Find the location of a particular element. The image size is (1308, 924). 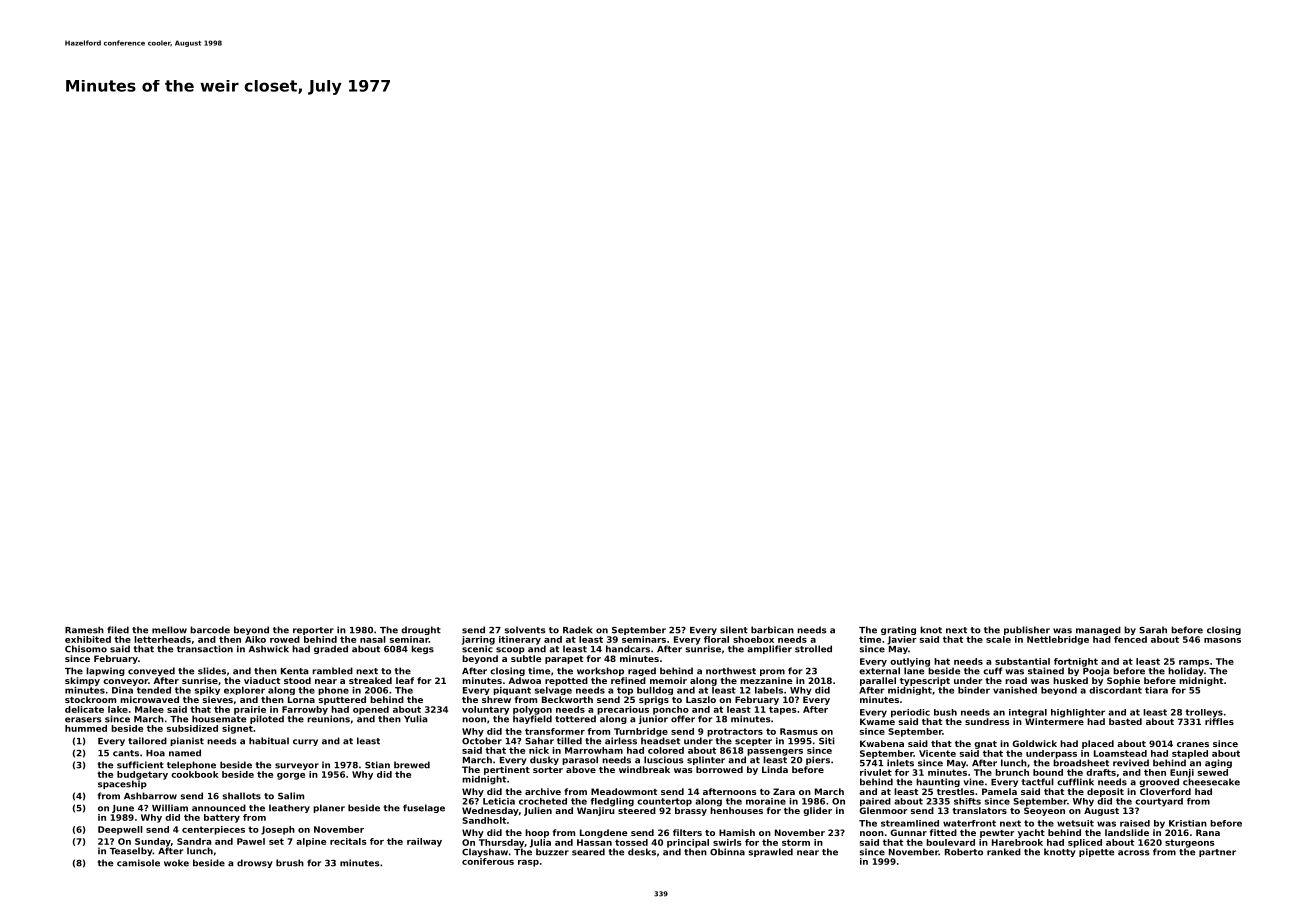

desks is located at coordinates (642, 852).
